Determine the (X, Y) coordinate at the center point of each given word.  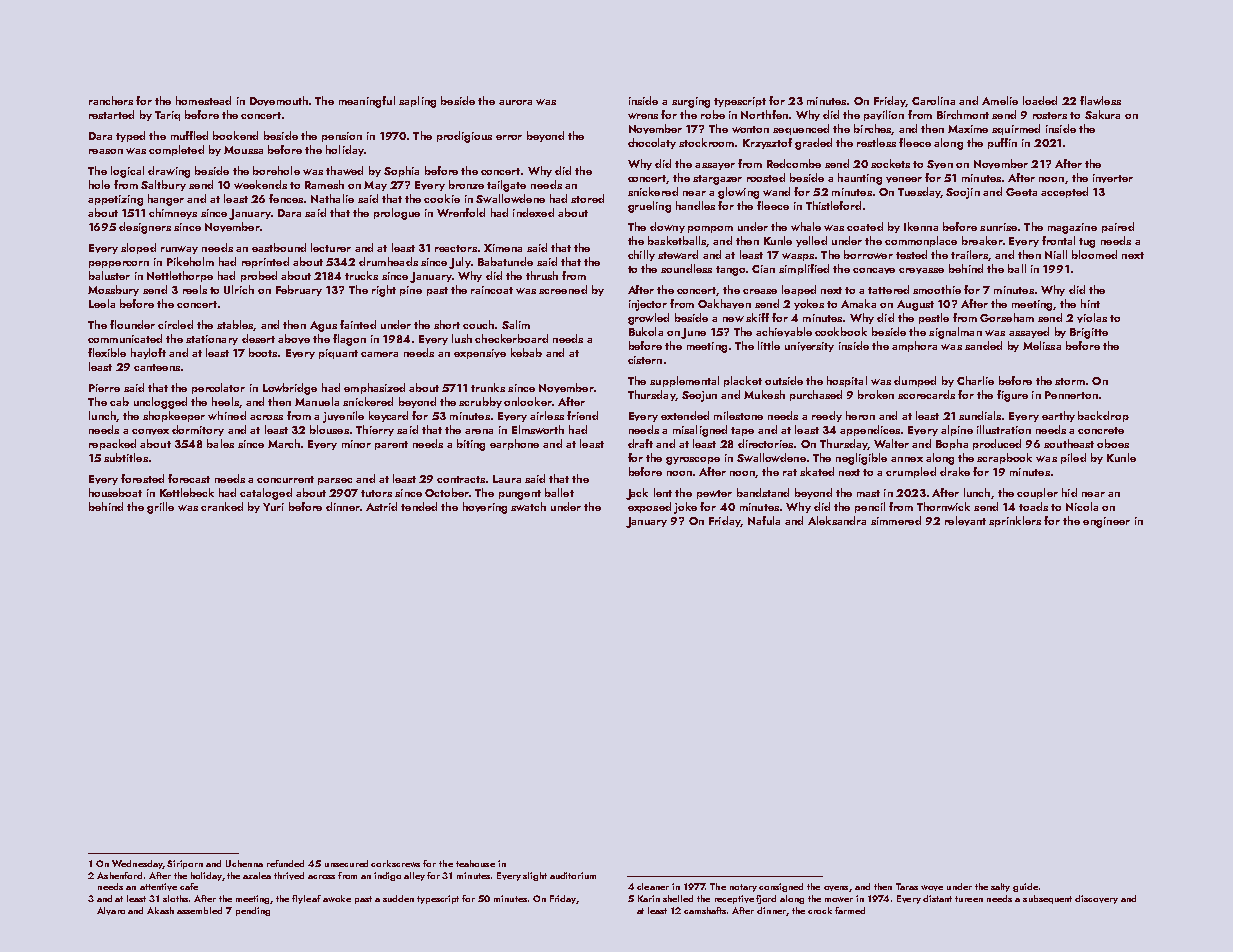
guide (1025, 887)
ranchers (111, 100)
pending (253, 911)
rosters (1050, 115)
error (509, 137)
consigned (781, 887)
